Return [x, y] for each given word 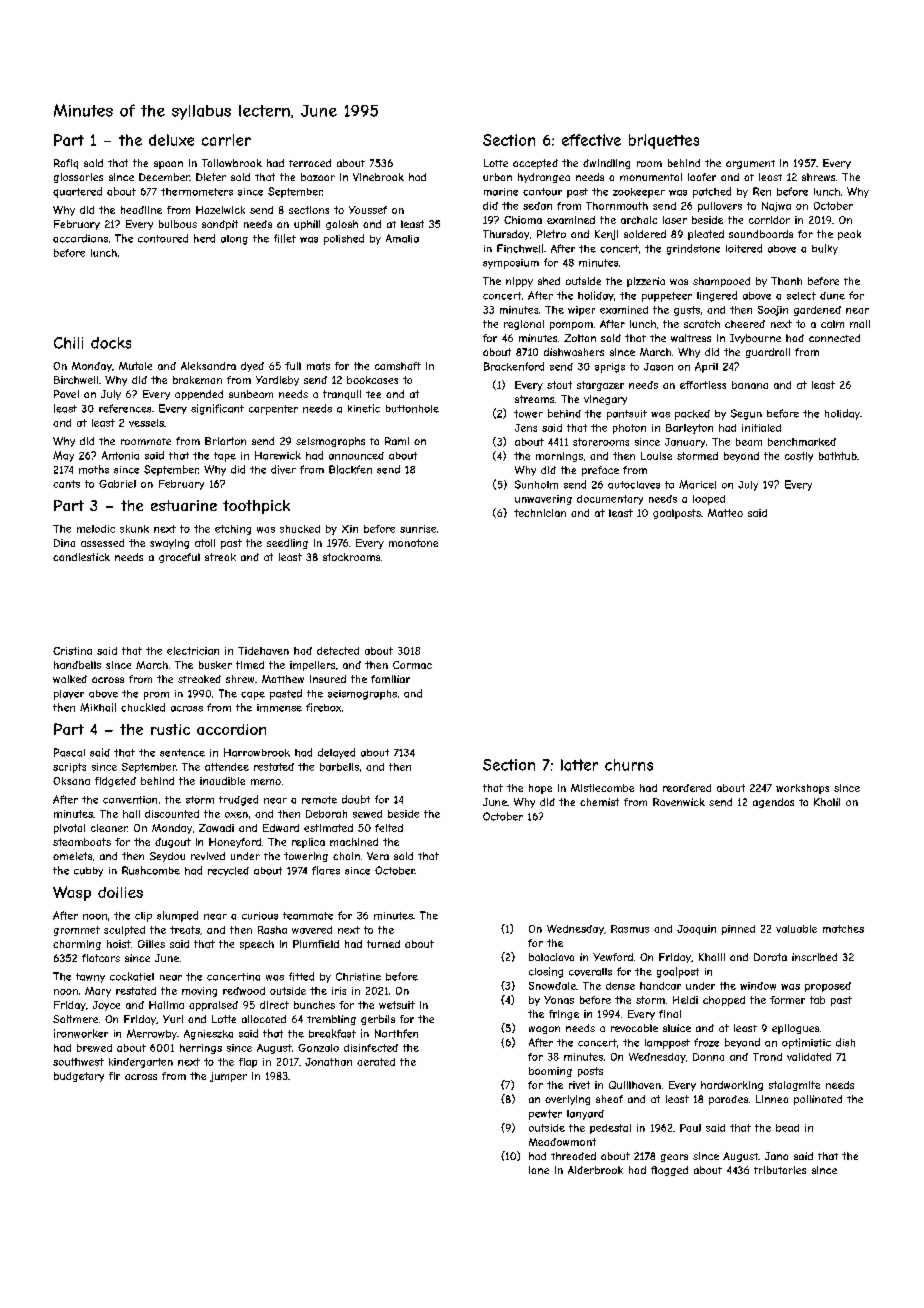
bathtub [838, 456]
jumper [228, 1077]
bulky [825, 249]
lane [539, 1170]
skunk [134, 529]
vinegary [605, 400]
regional [524, 325]
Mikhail [98, 707]
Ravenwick [679, 802]
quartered [77, 192]
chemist [599, 802]
